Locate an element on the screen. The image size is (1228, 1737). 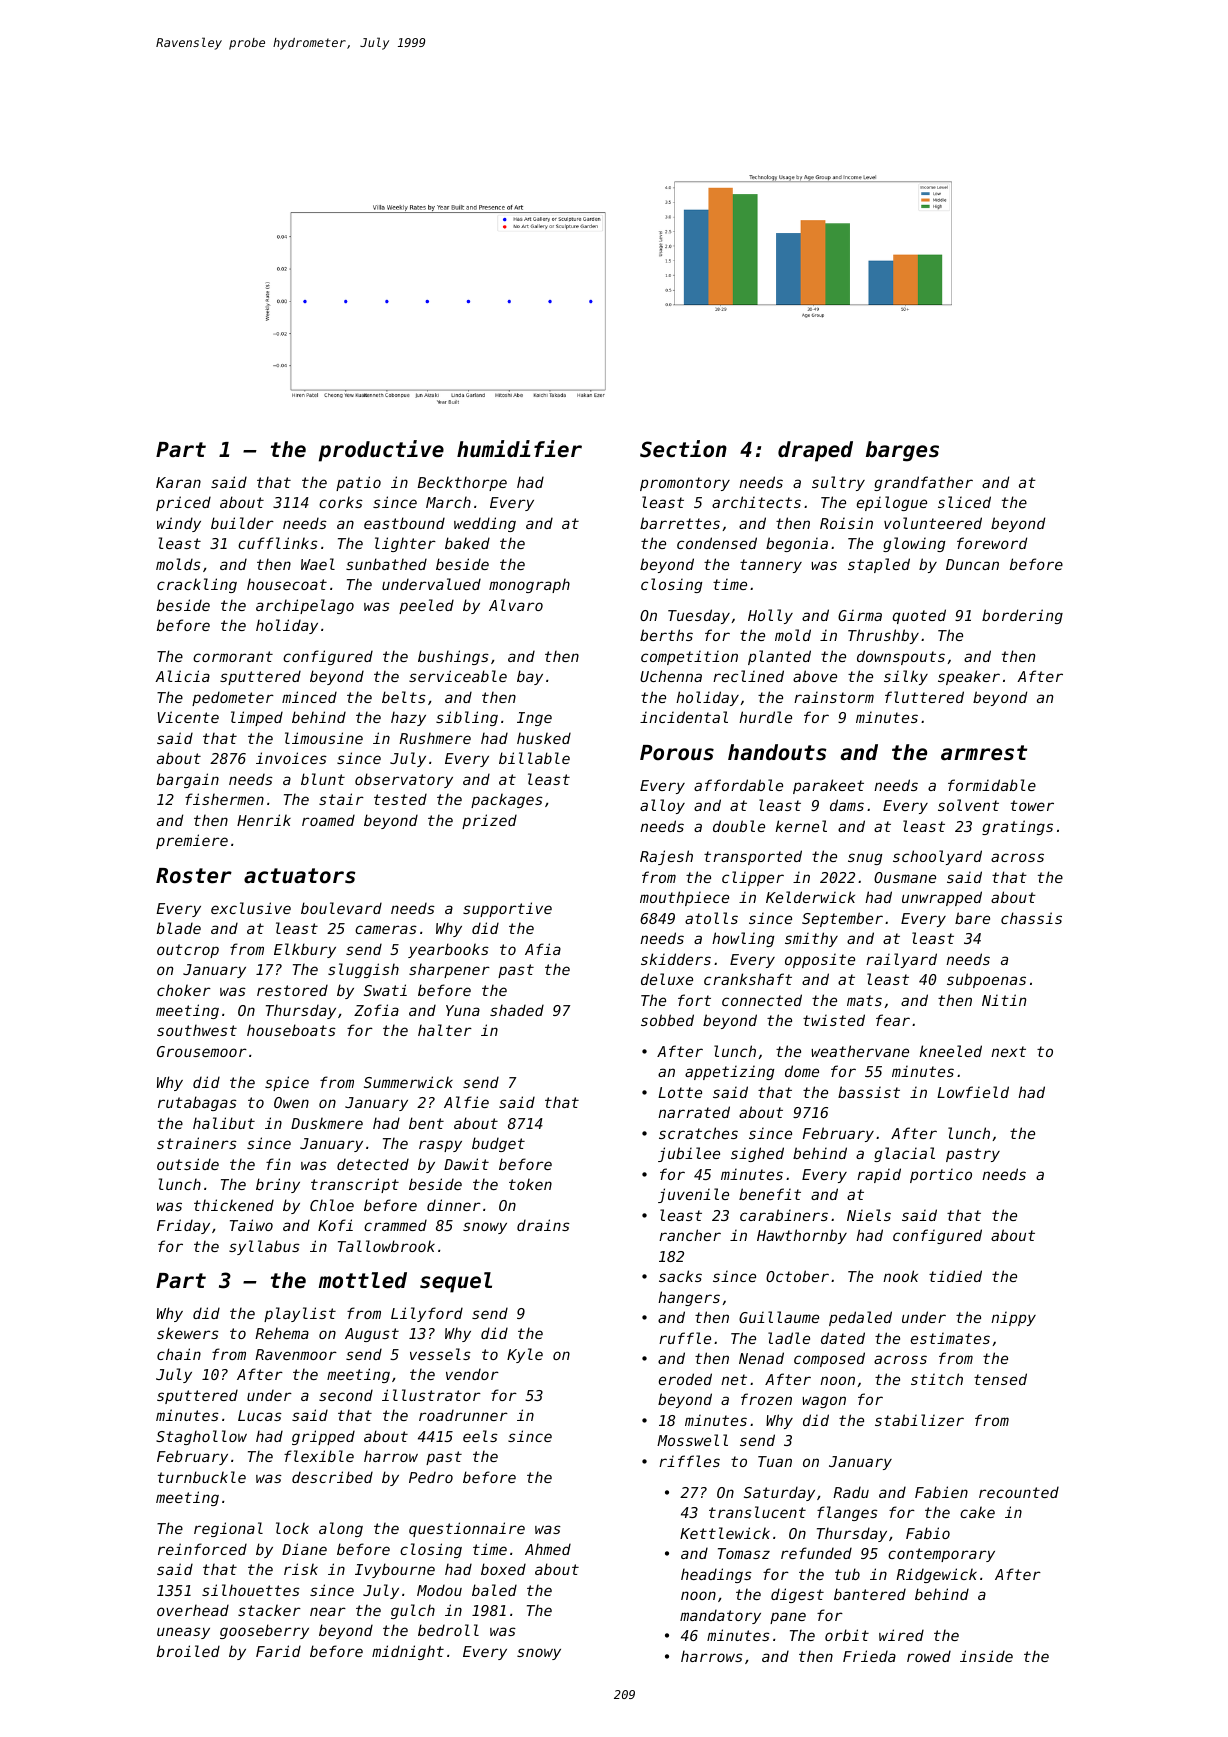
rancher is located at coordinates (690, 1235).
